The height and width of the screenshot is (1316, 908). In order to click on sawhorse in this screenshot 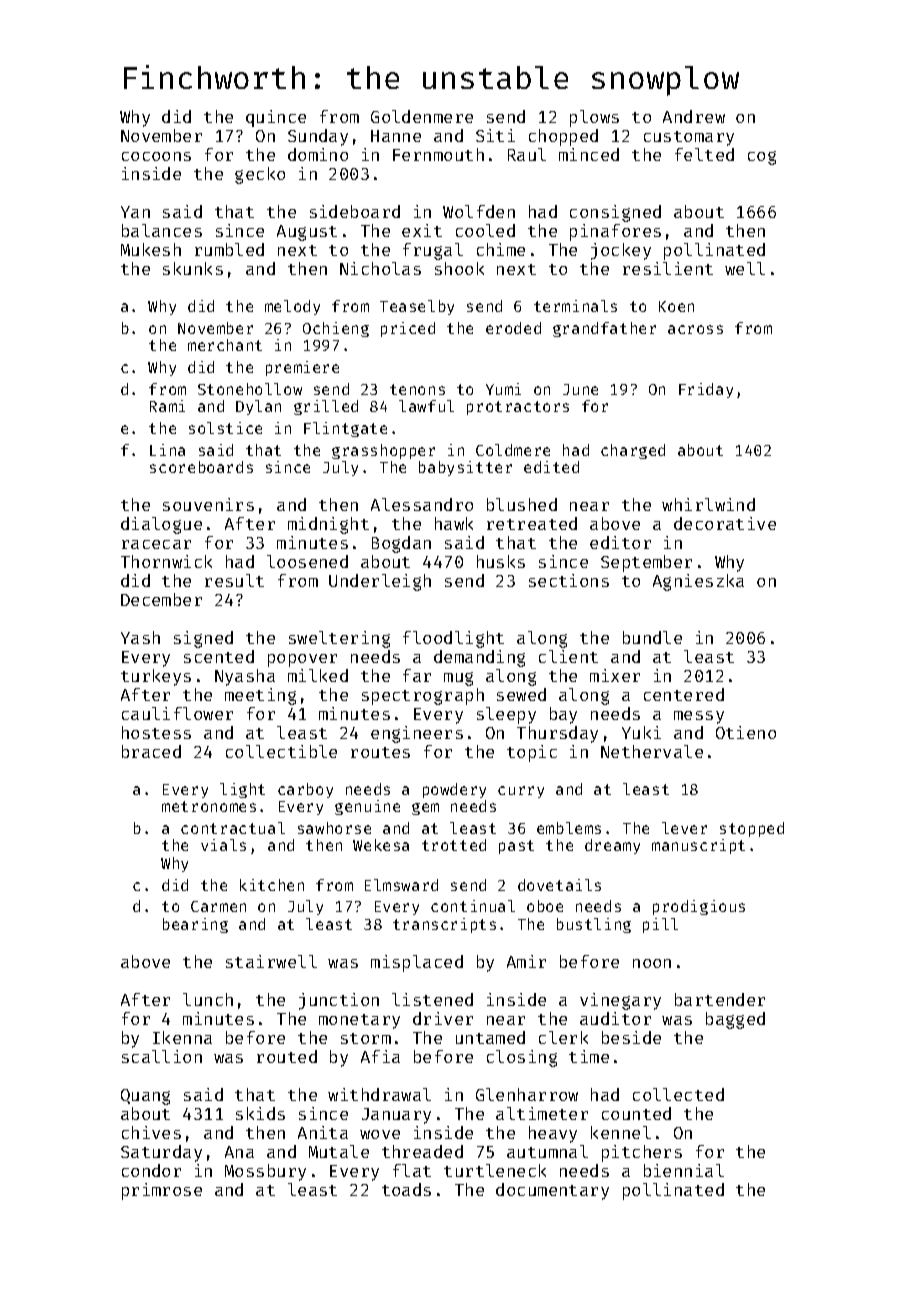, I will do `click(334, 828)`.
